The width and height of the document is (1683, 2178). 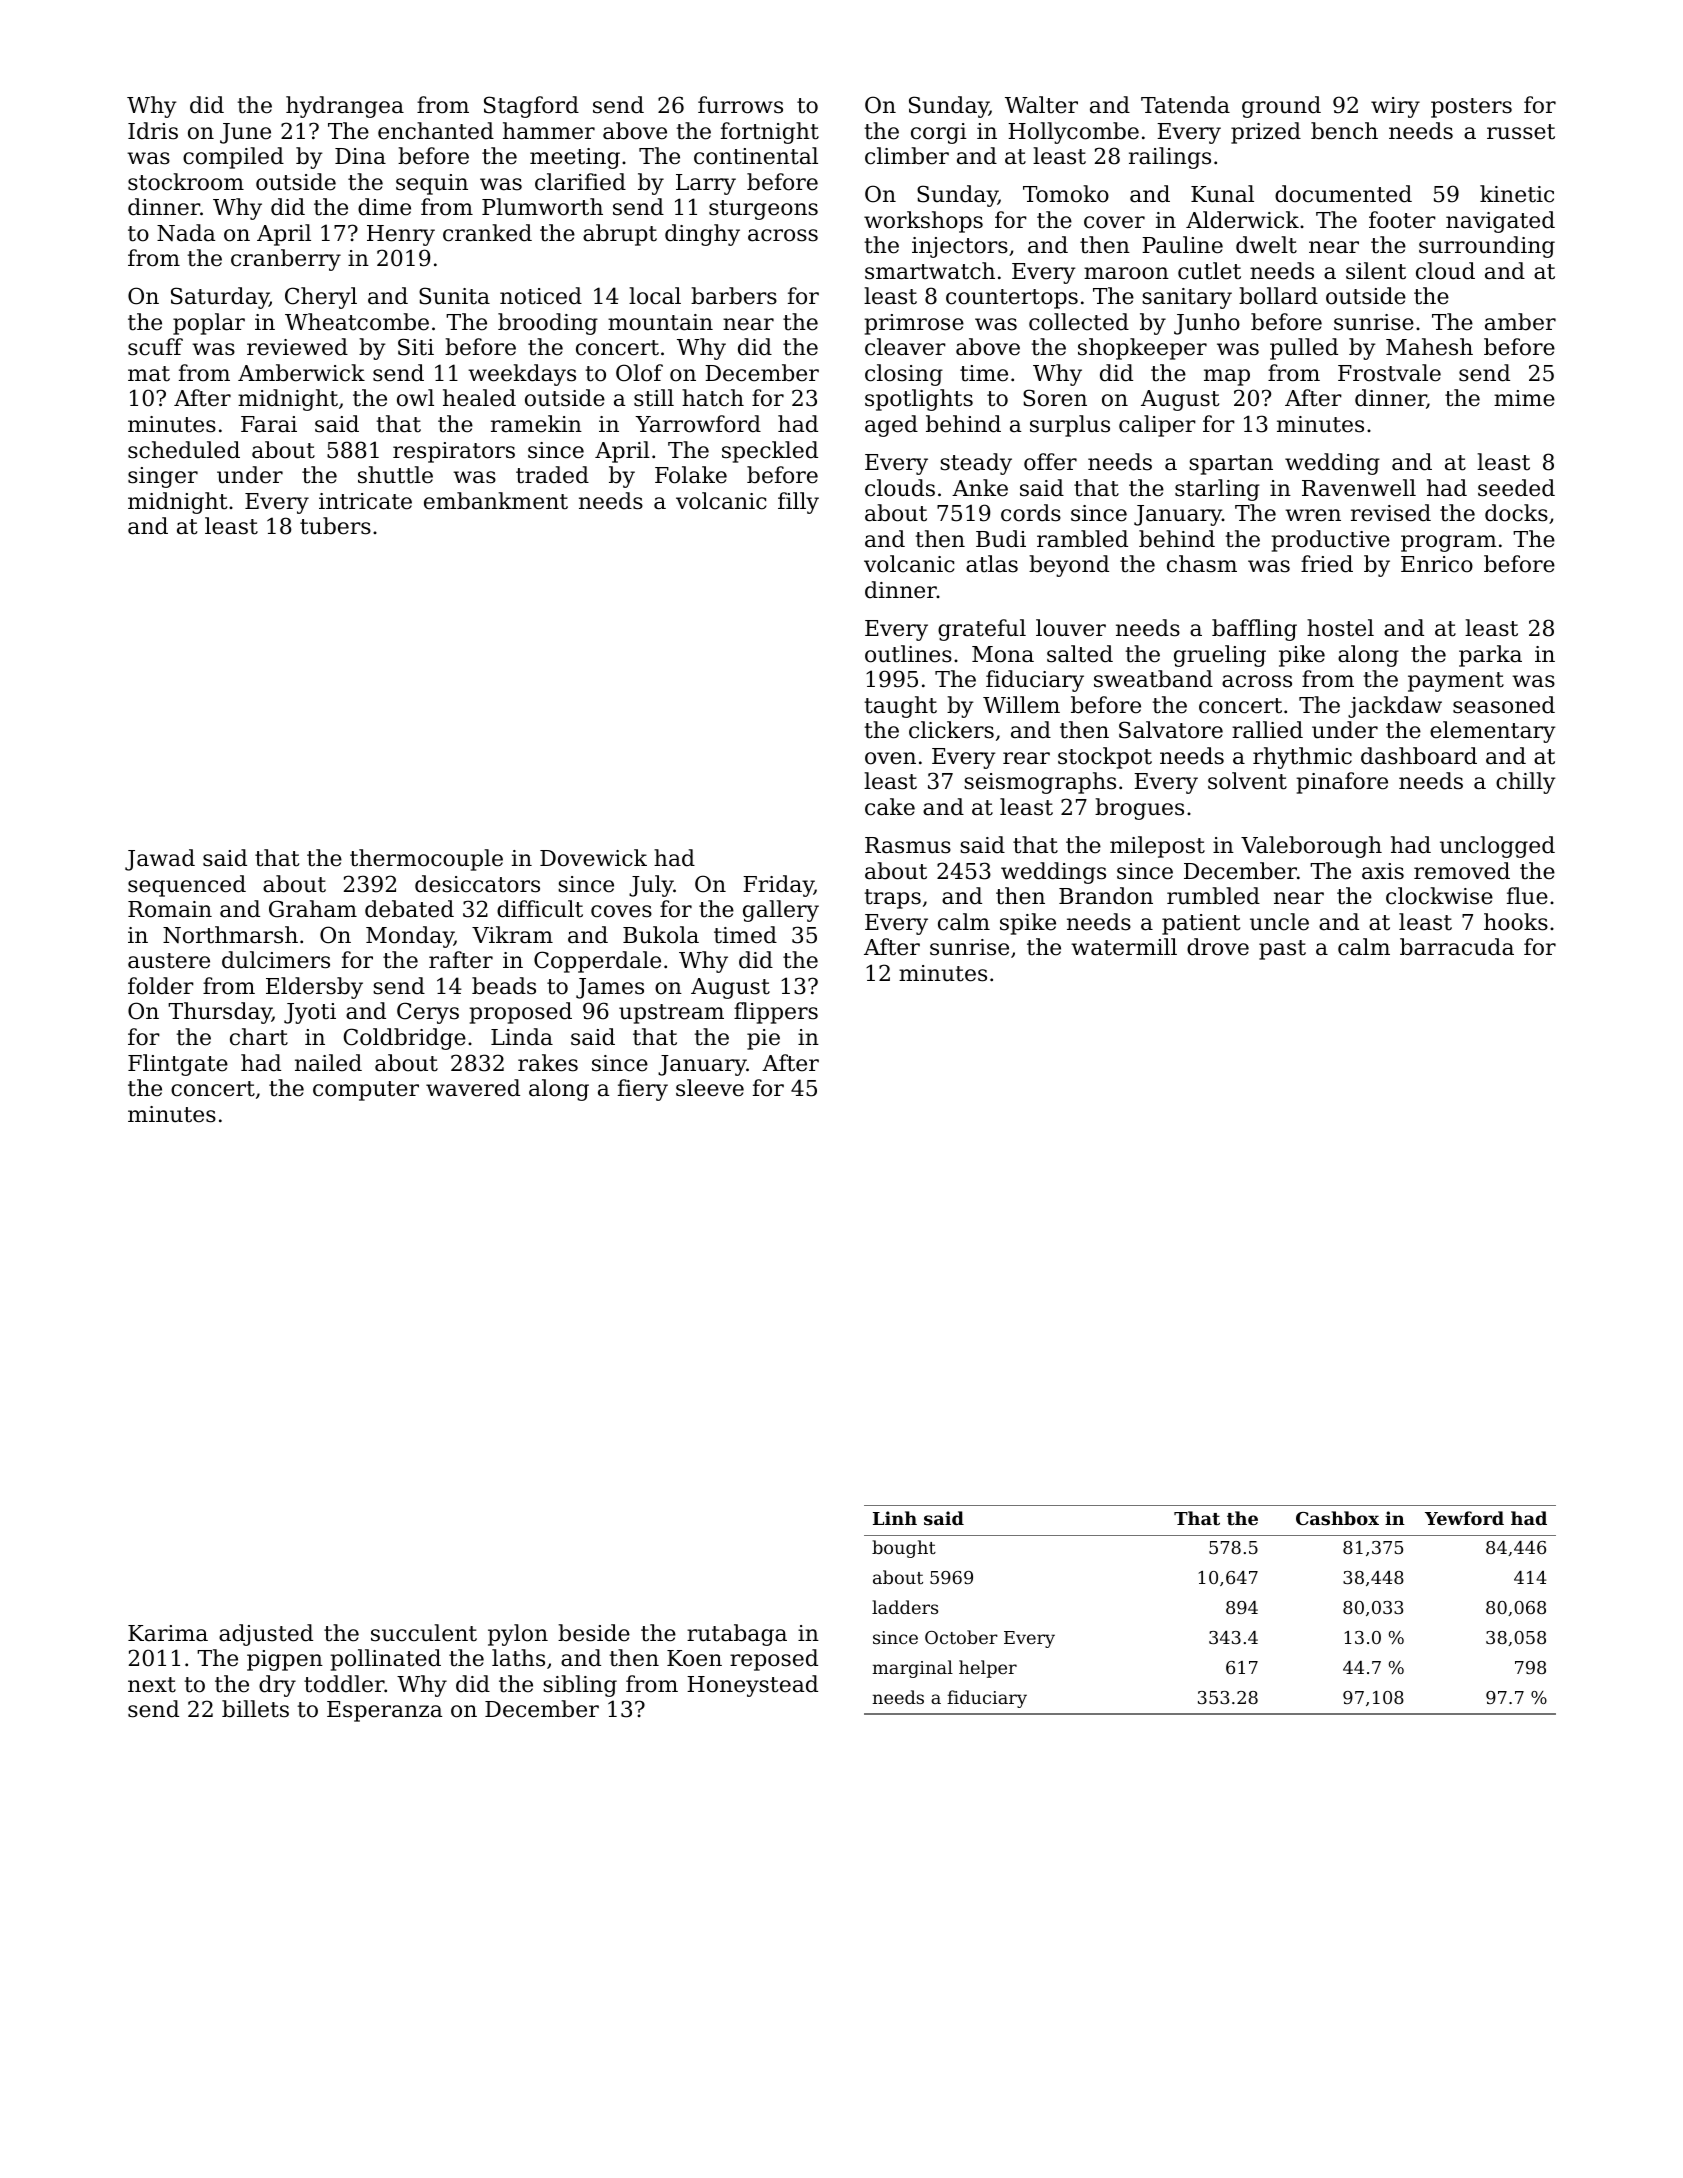 I want to click on surplus, so click(x=1070, y=426).
